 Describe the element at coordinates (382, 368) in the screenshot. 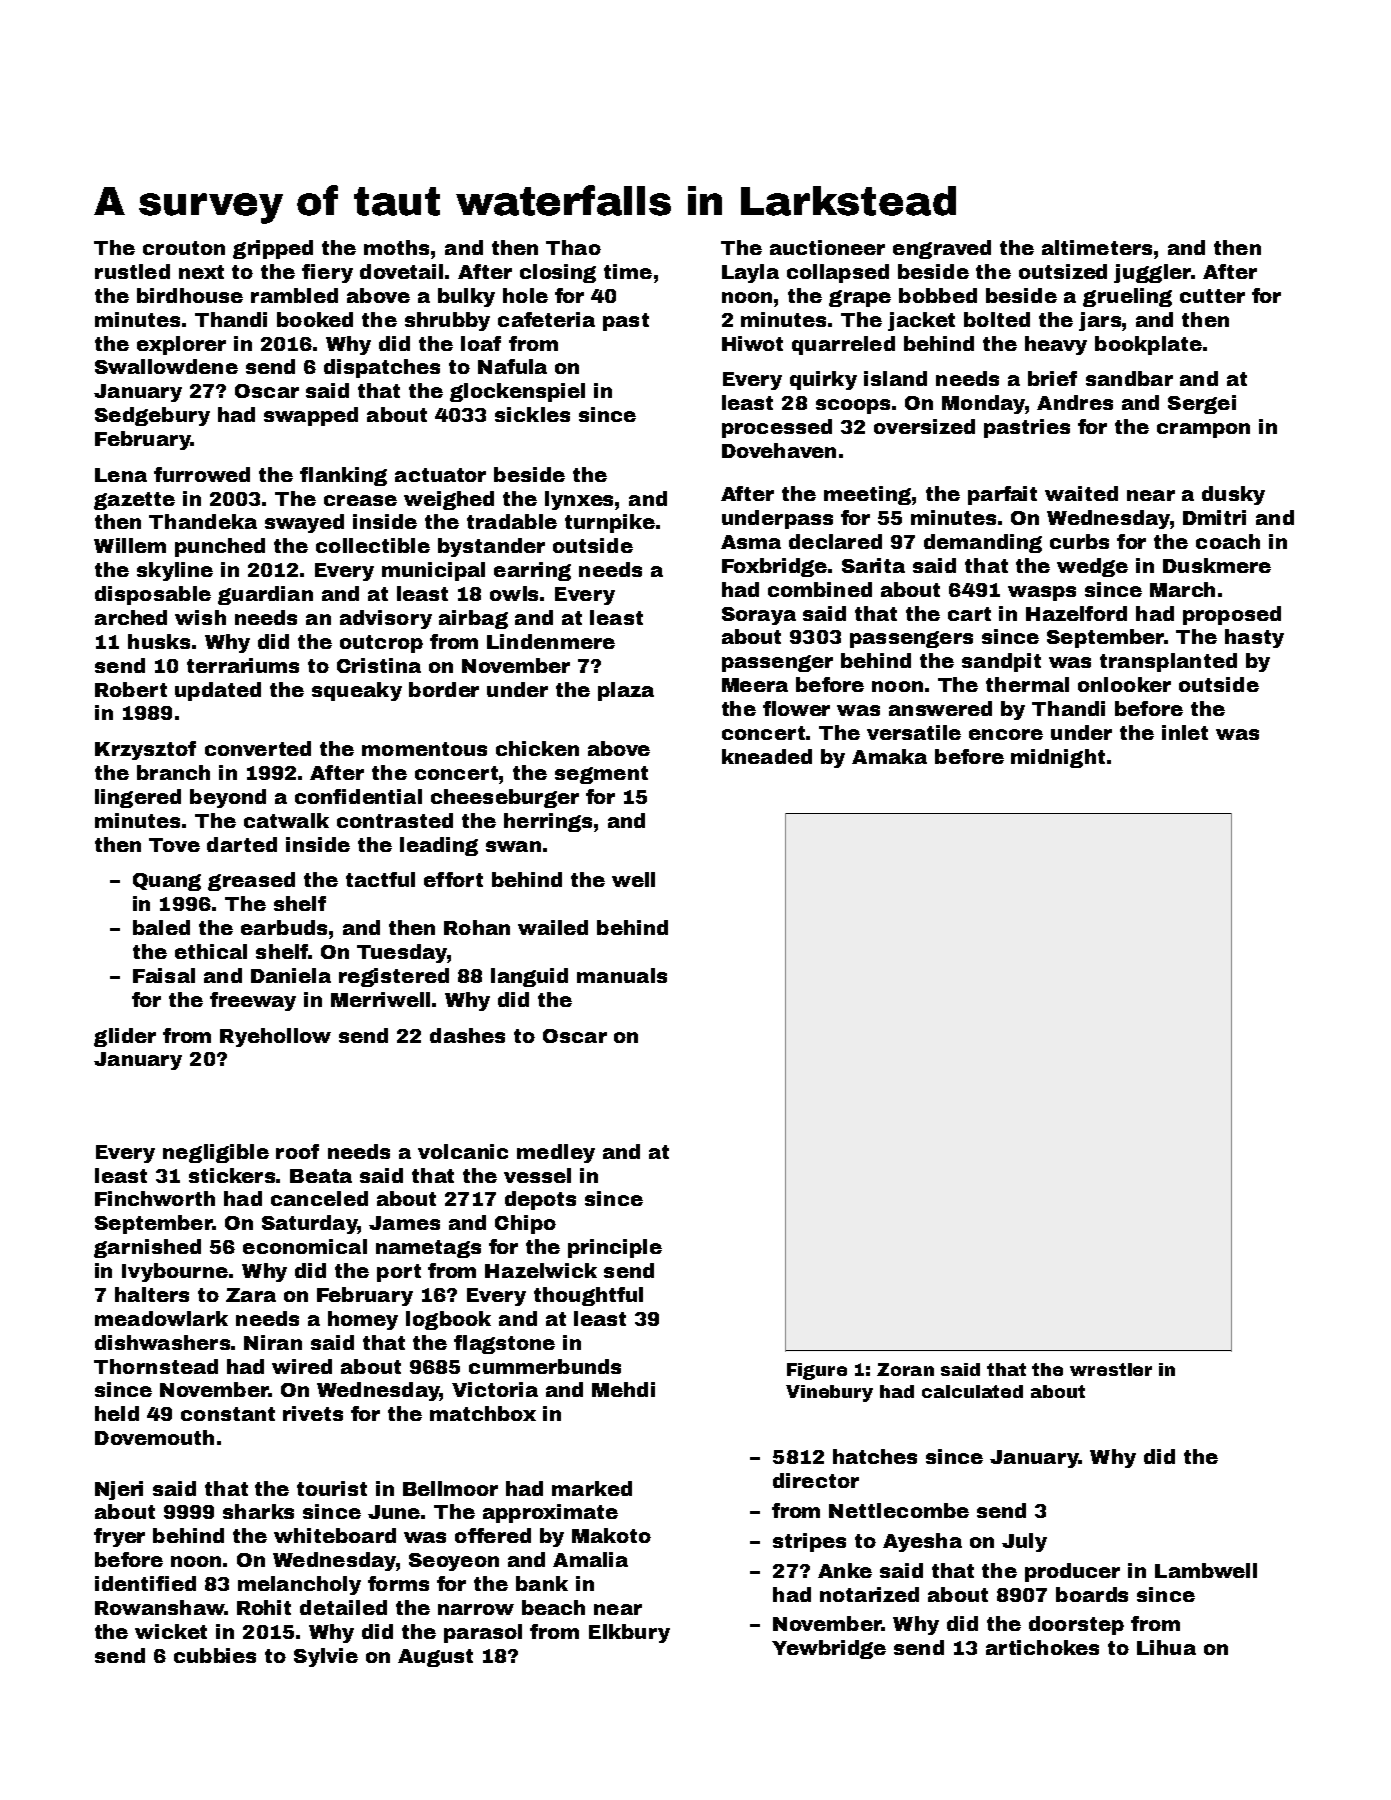

I see `dispatches` at that location.
